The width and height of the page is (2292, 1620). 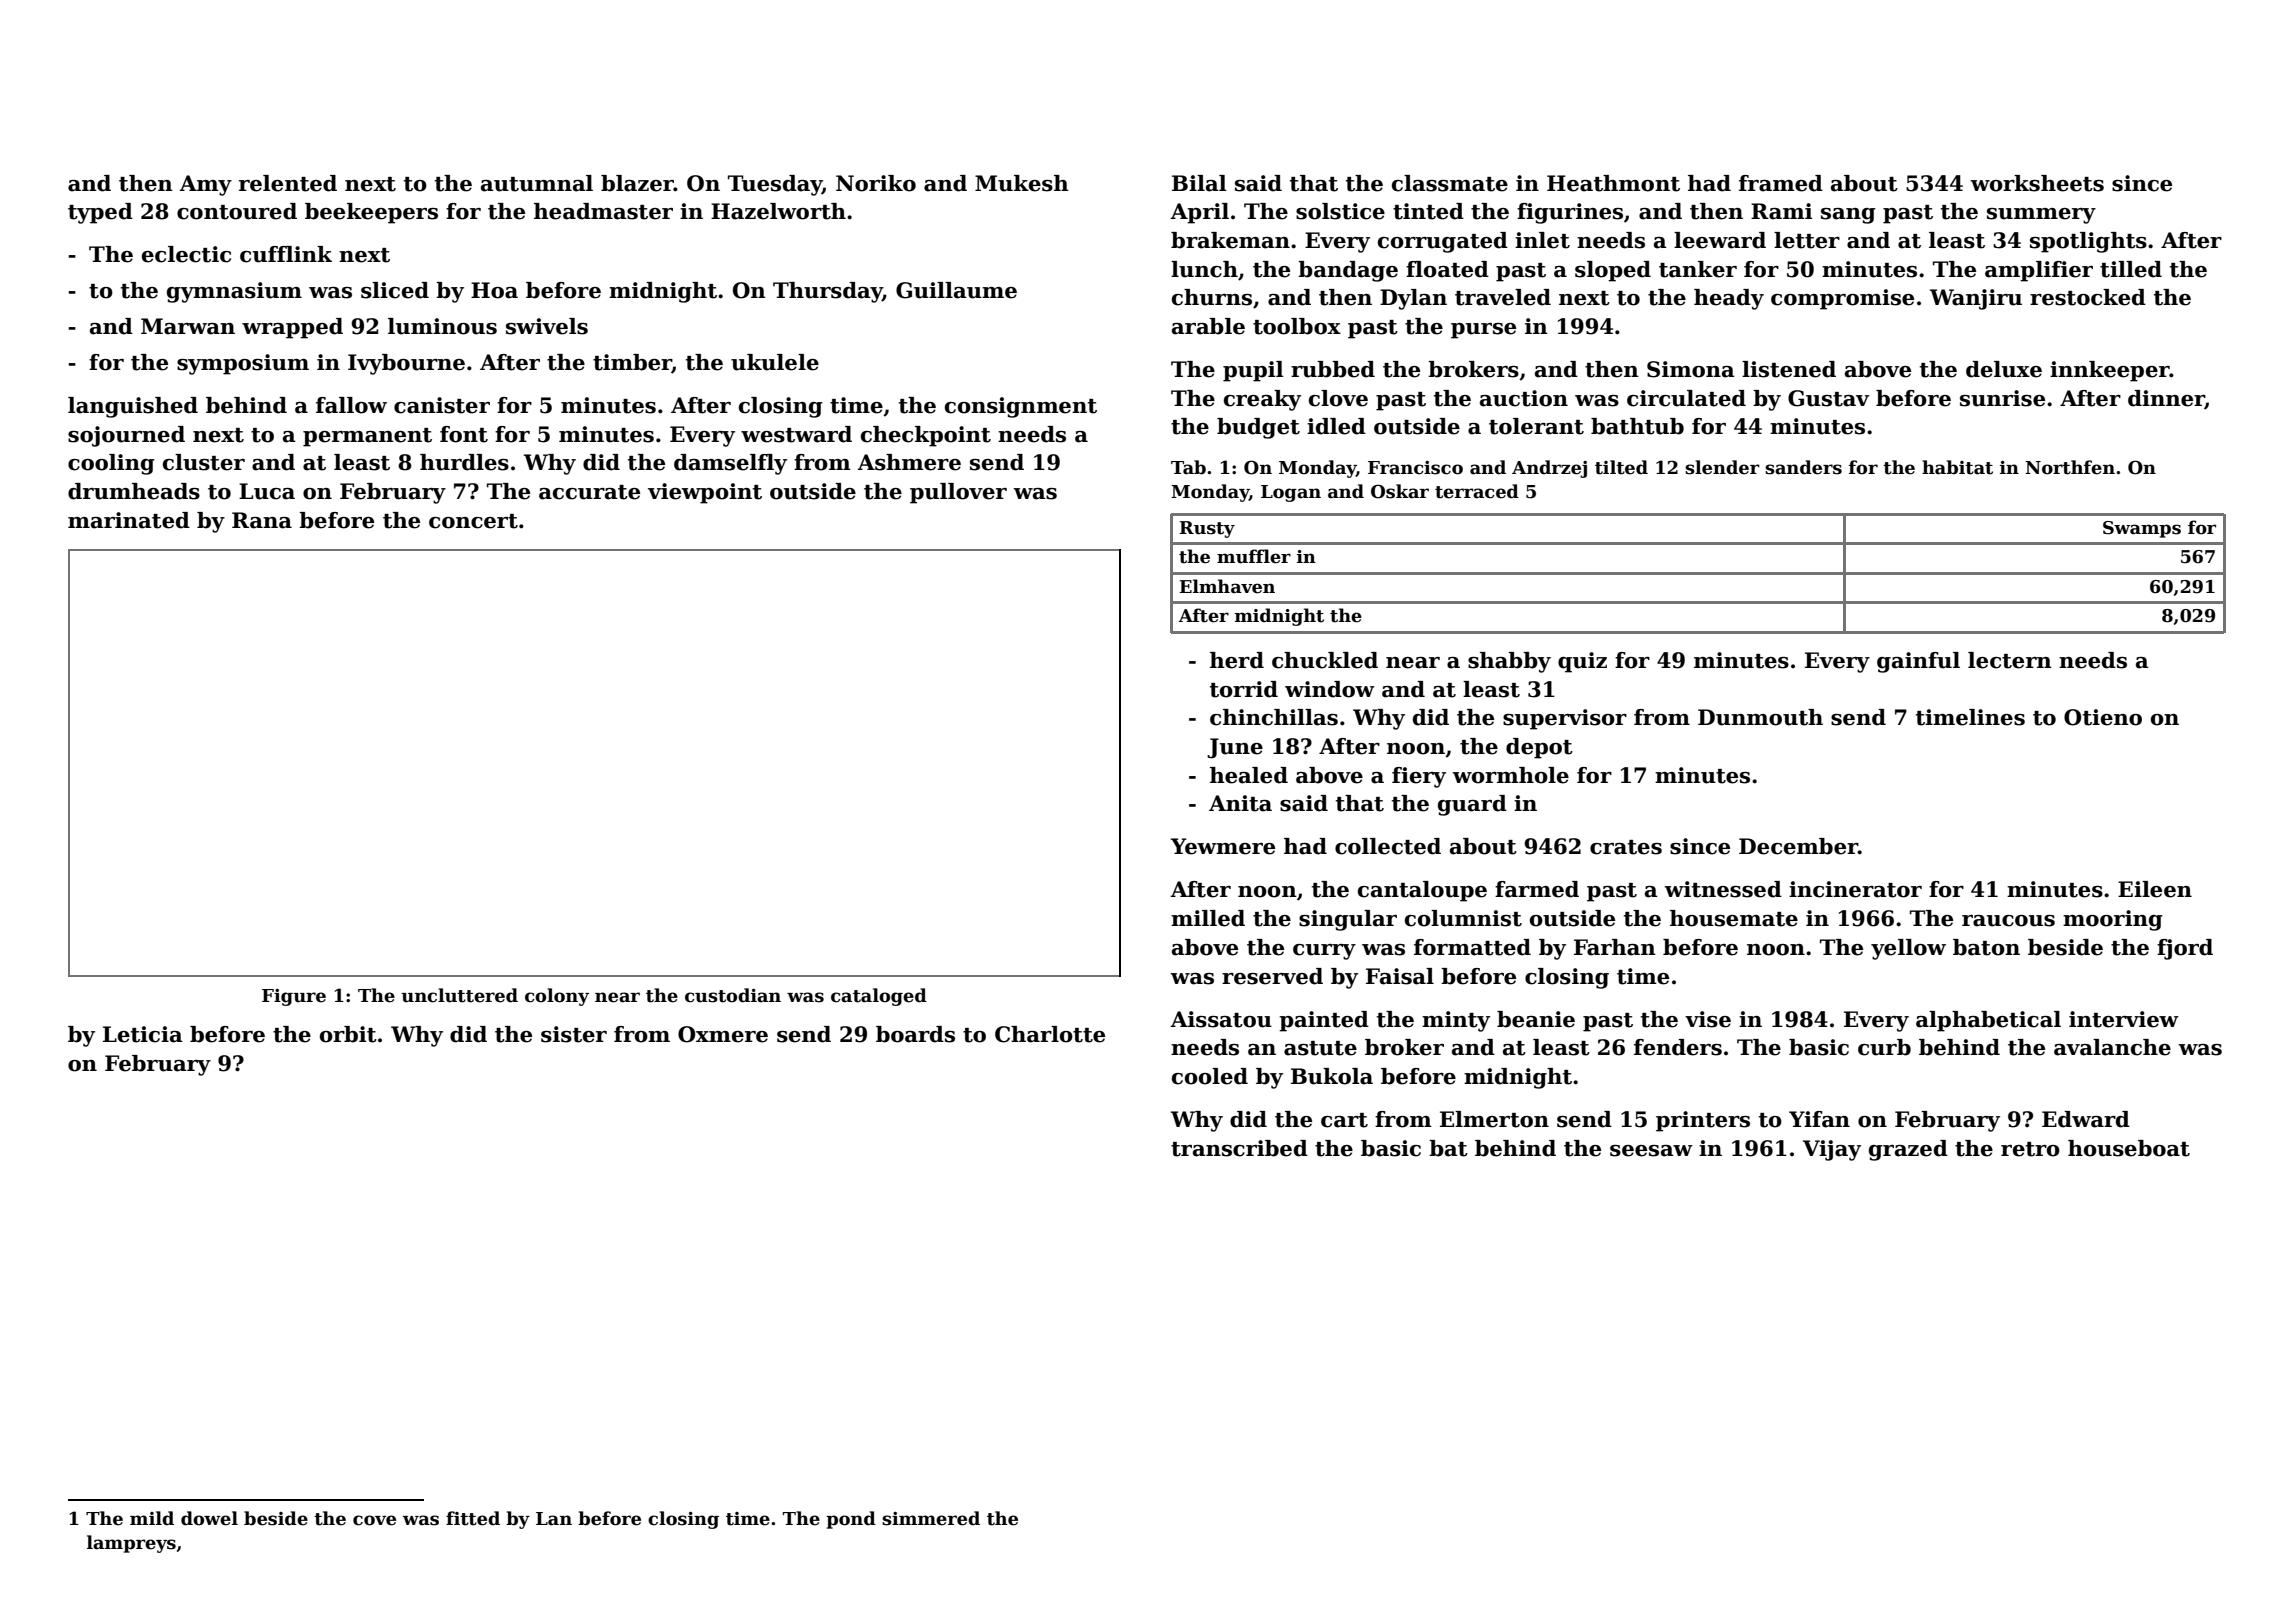 I want to click on mild, so click(x=152, y=1518).
